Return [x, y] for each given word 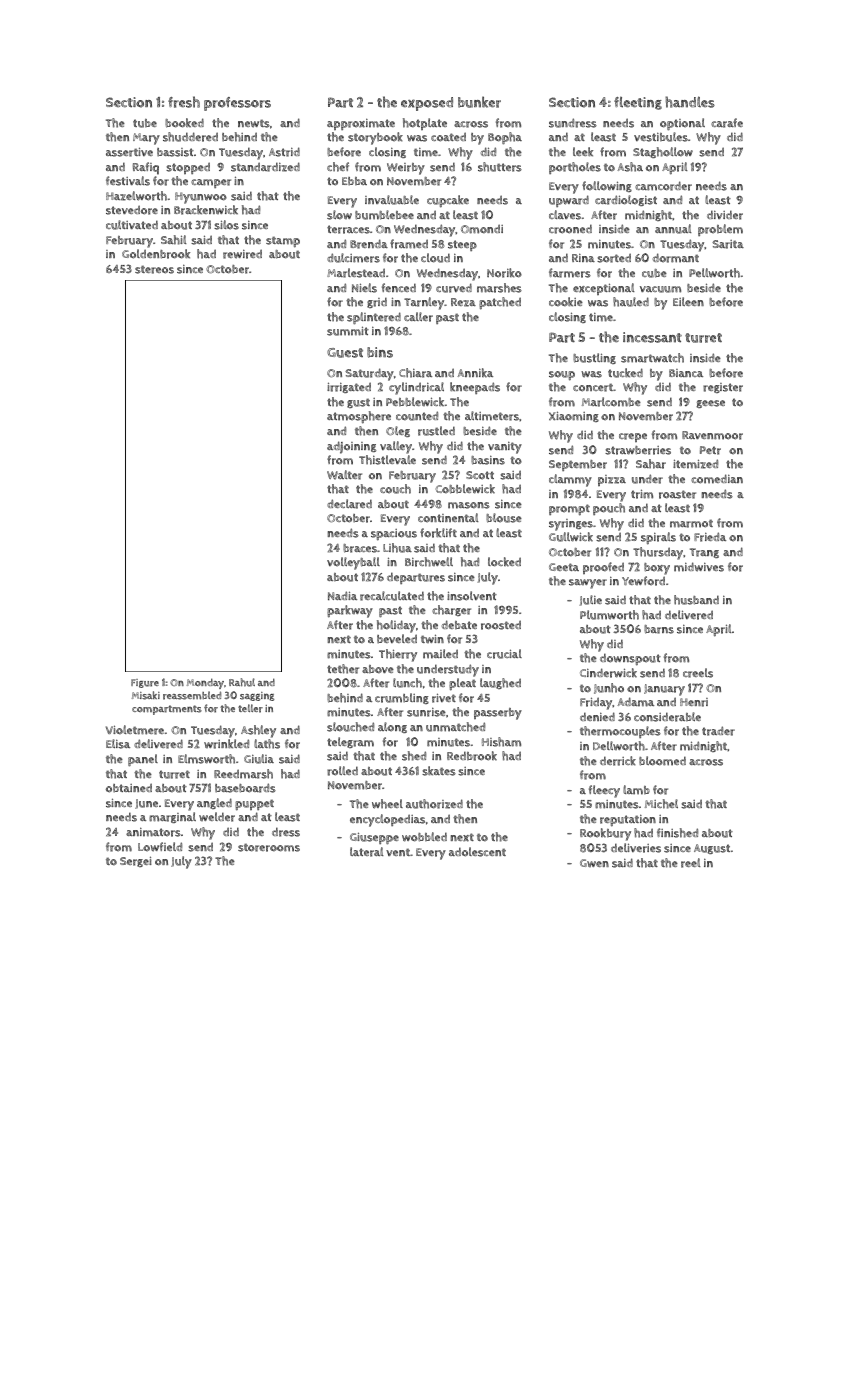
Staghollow [663, 152]
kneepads [475, 388]
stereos [154, 270]
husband [696, 600]
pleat [462, 684]
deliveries [636, 848]
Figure [145, 683]
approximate [361, 124]
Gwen [594, 863]
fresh [184, 102]
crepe [633, 437]
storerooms [269, 848]
